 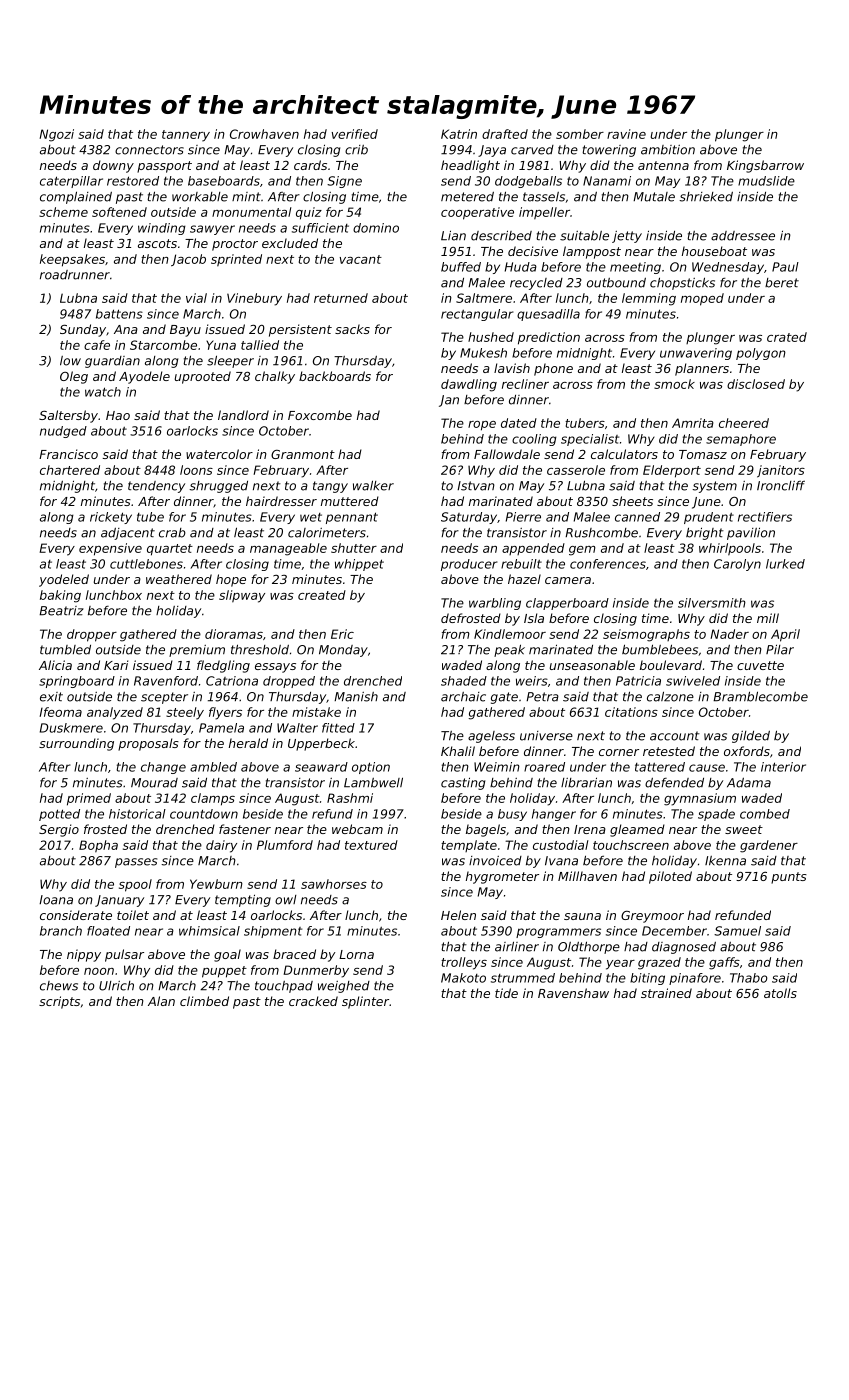 I want to click on Bramblecombe, so click(x=760, y=697).
